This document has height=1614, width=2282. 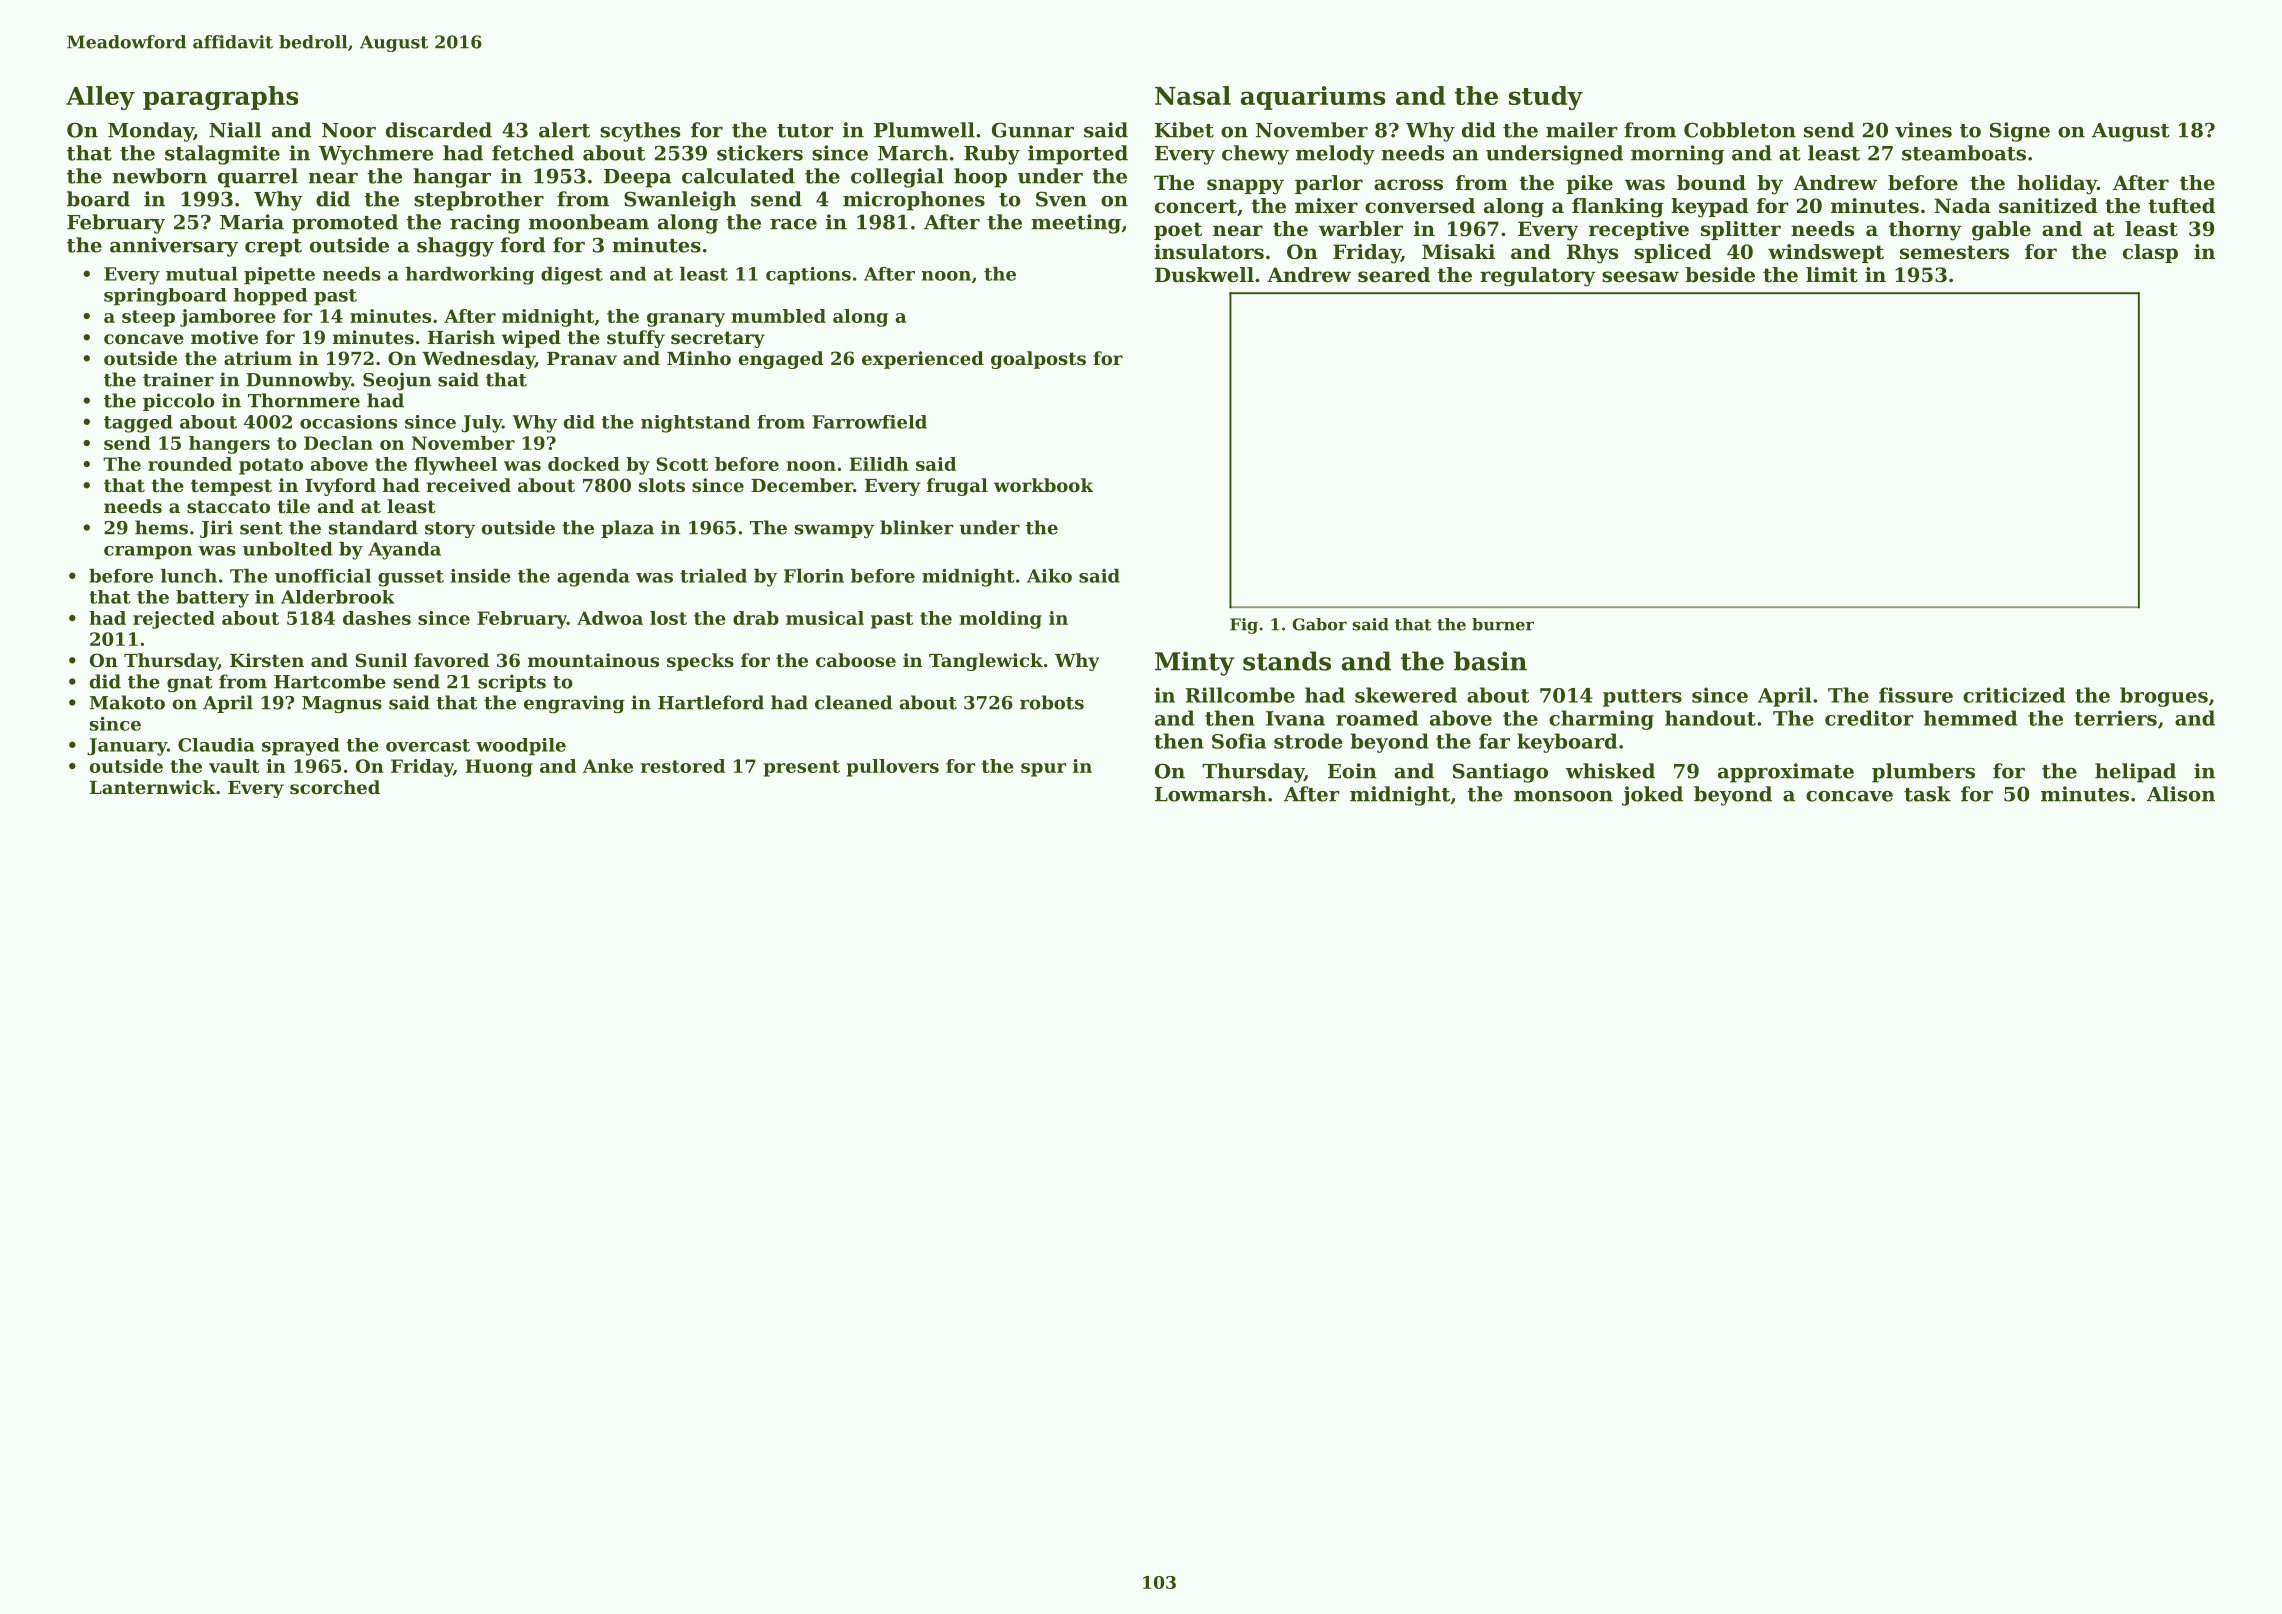 I want to click on windswept, so click(x=1826, y=253).
